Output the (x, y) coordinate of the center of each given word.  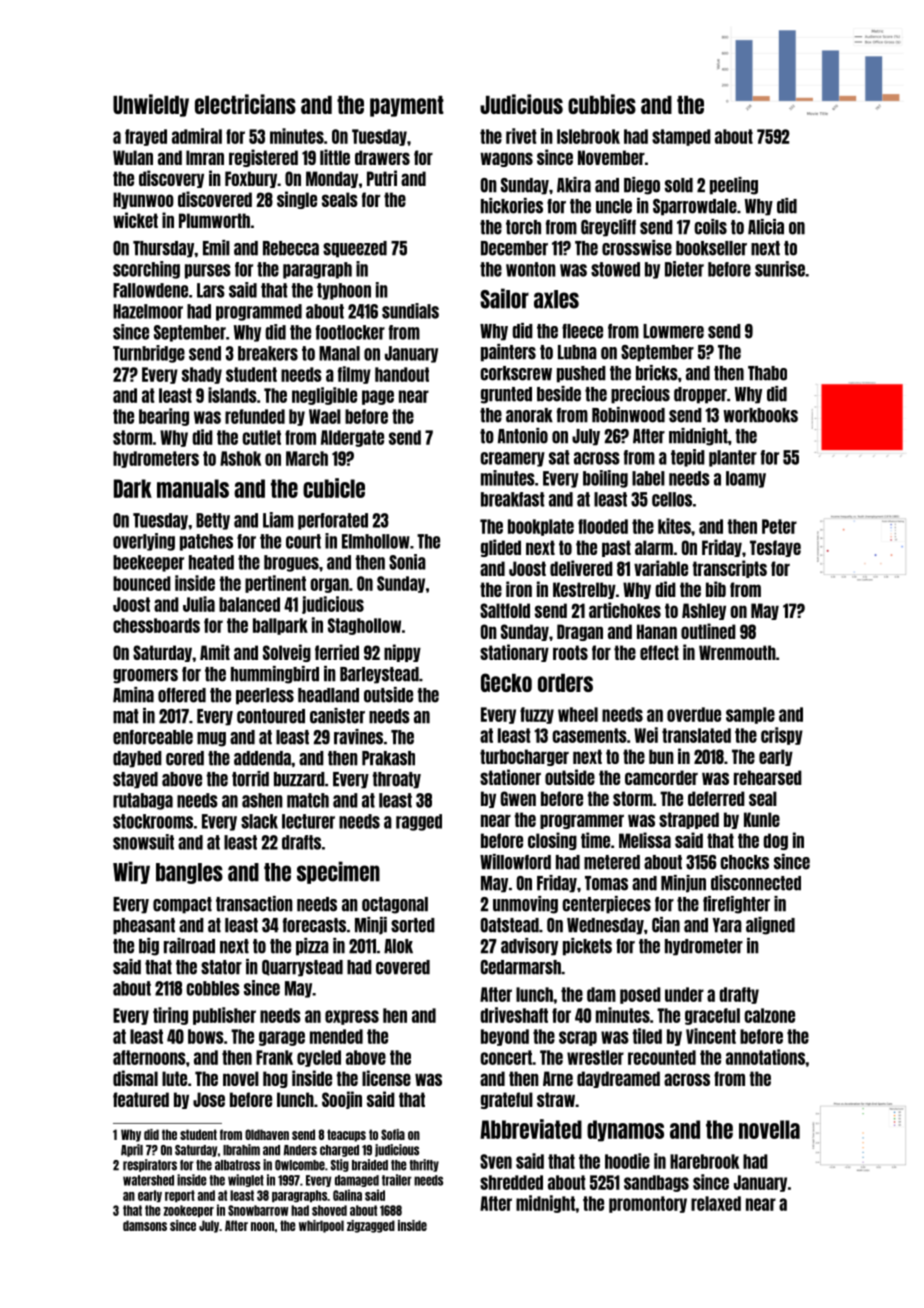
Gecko (506, 682)
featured (141, 1099)
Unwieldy (151, 105)
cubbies (602, 104)
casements (589, 735)
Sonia (407, 562)
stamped (681, 137)
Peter (779, 526)
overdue (694, 714)
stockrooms (153, 821)
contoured (271, 716)
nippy (402, 653)
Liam (278, 520)
